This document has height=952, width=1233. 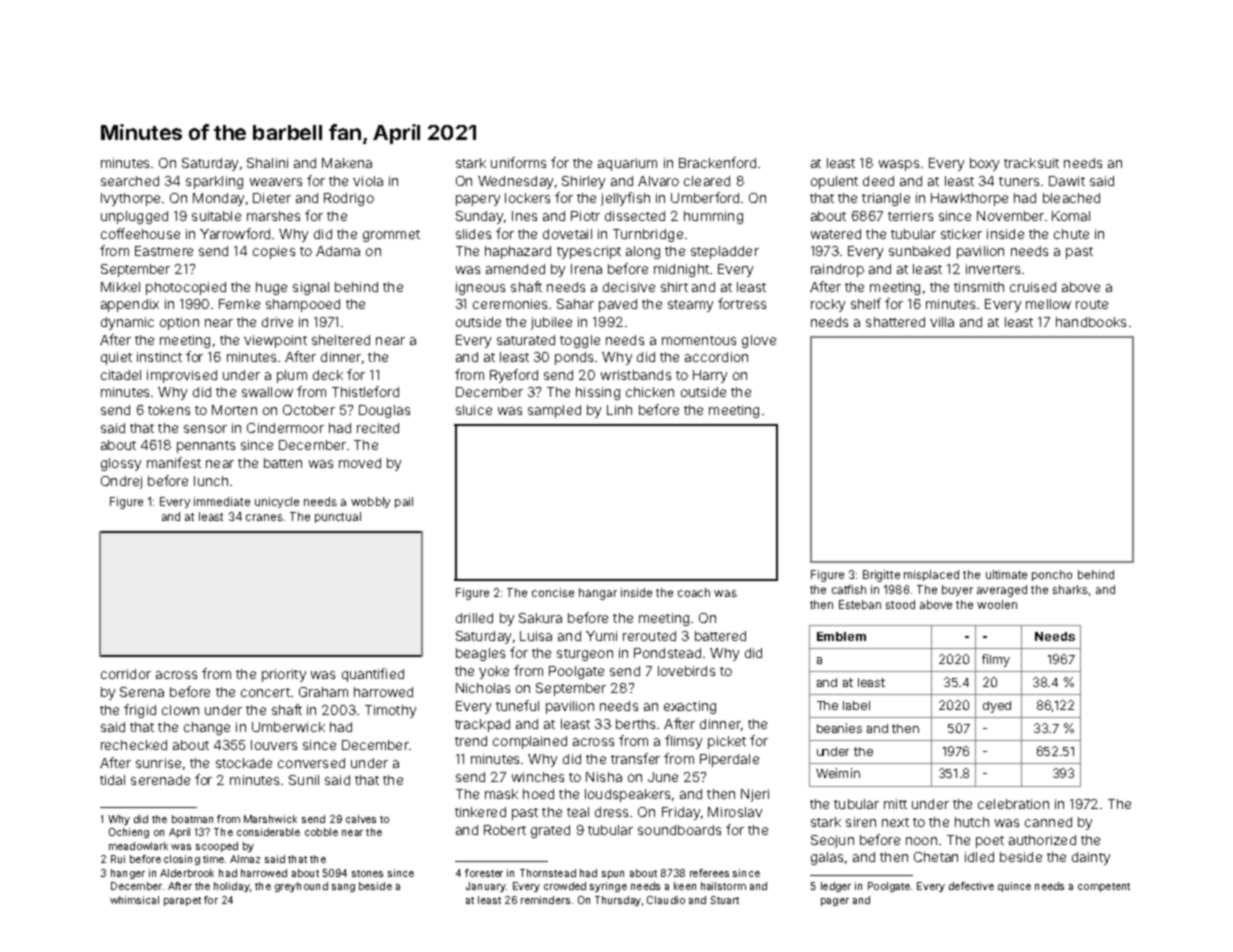 What do you see at coordinates (304, 780) in the document?
I see `Sunil` at bounding box center [304, 780].
